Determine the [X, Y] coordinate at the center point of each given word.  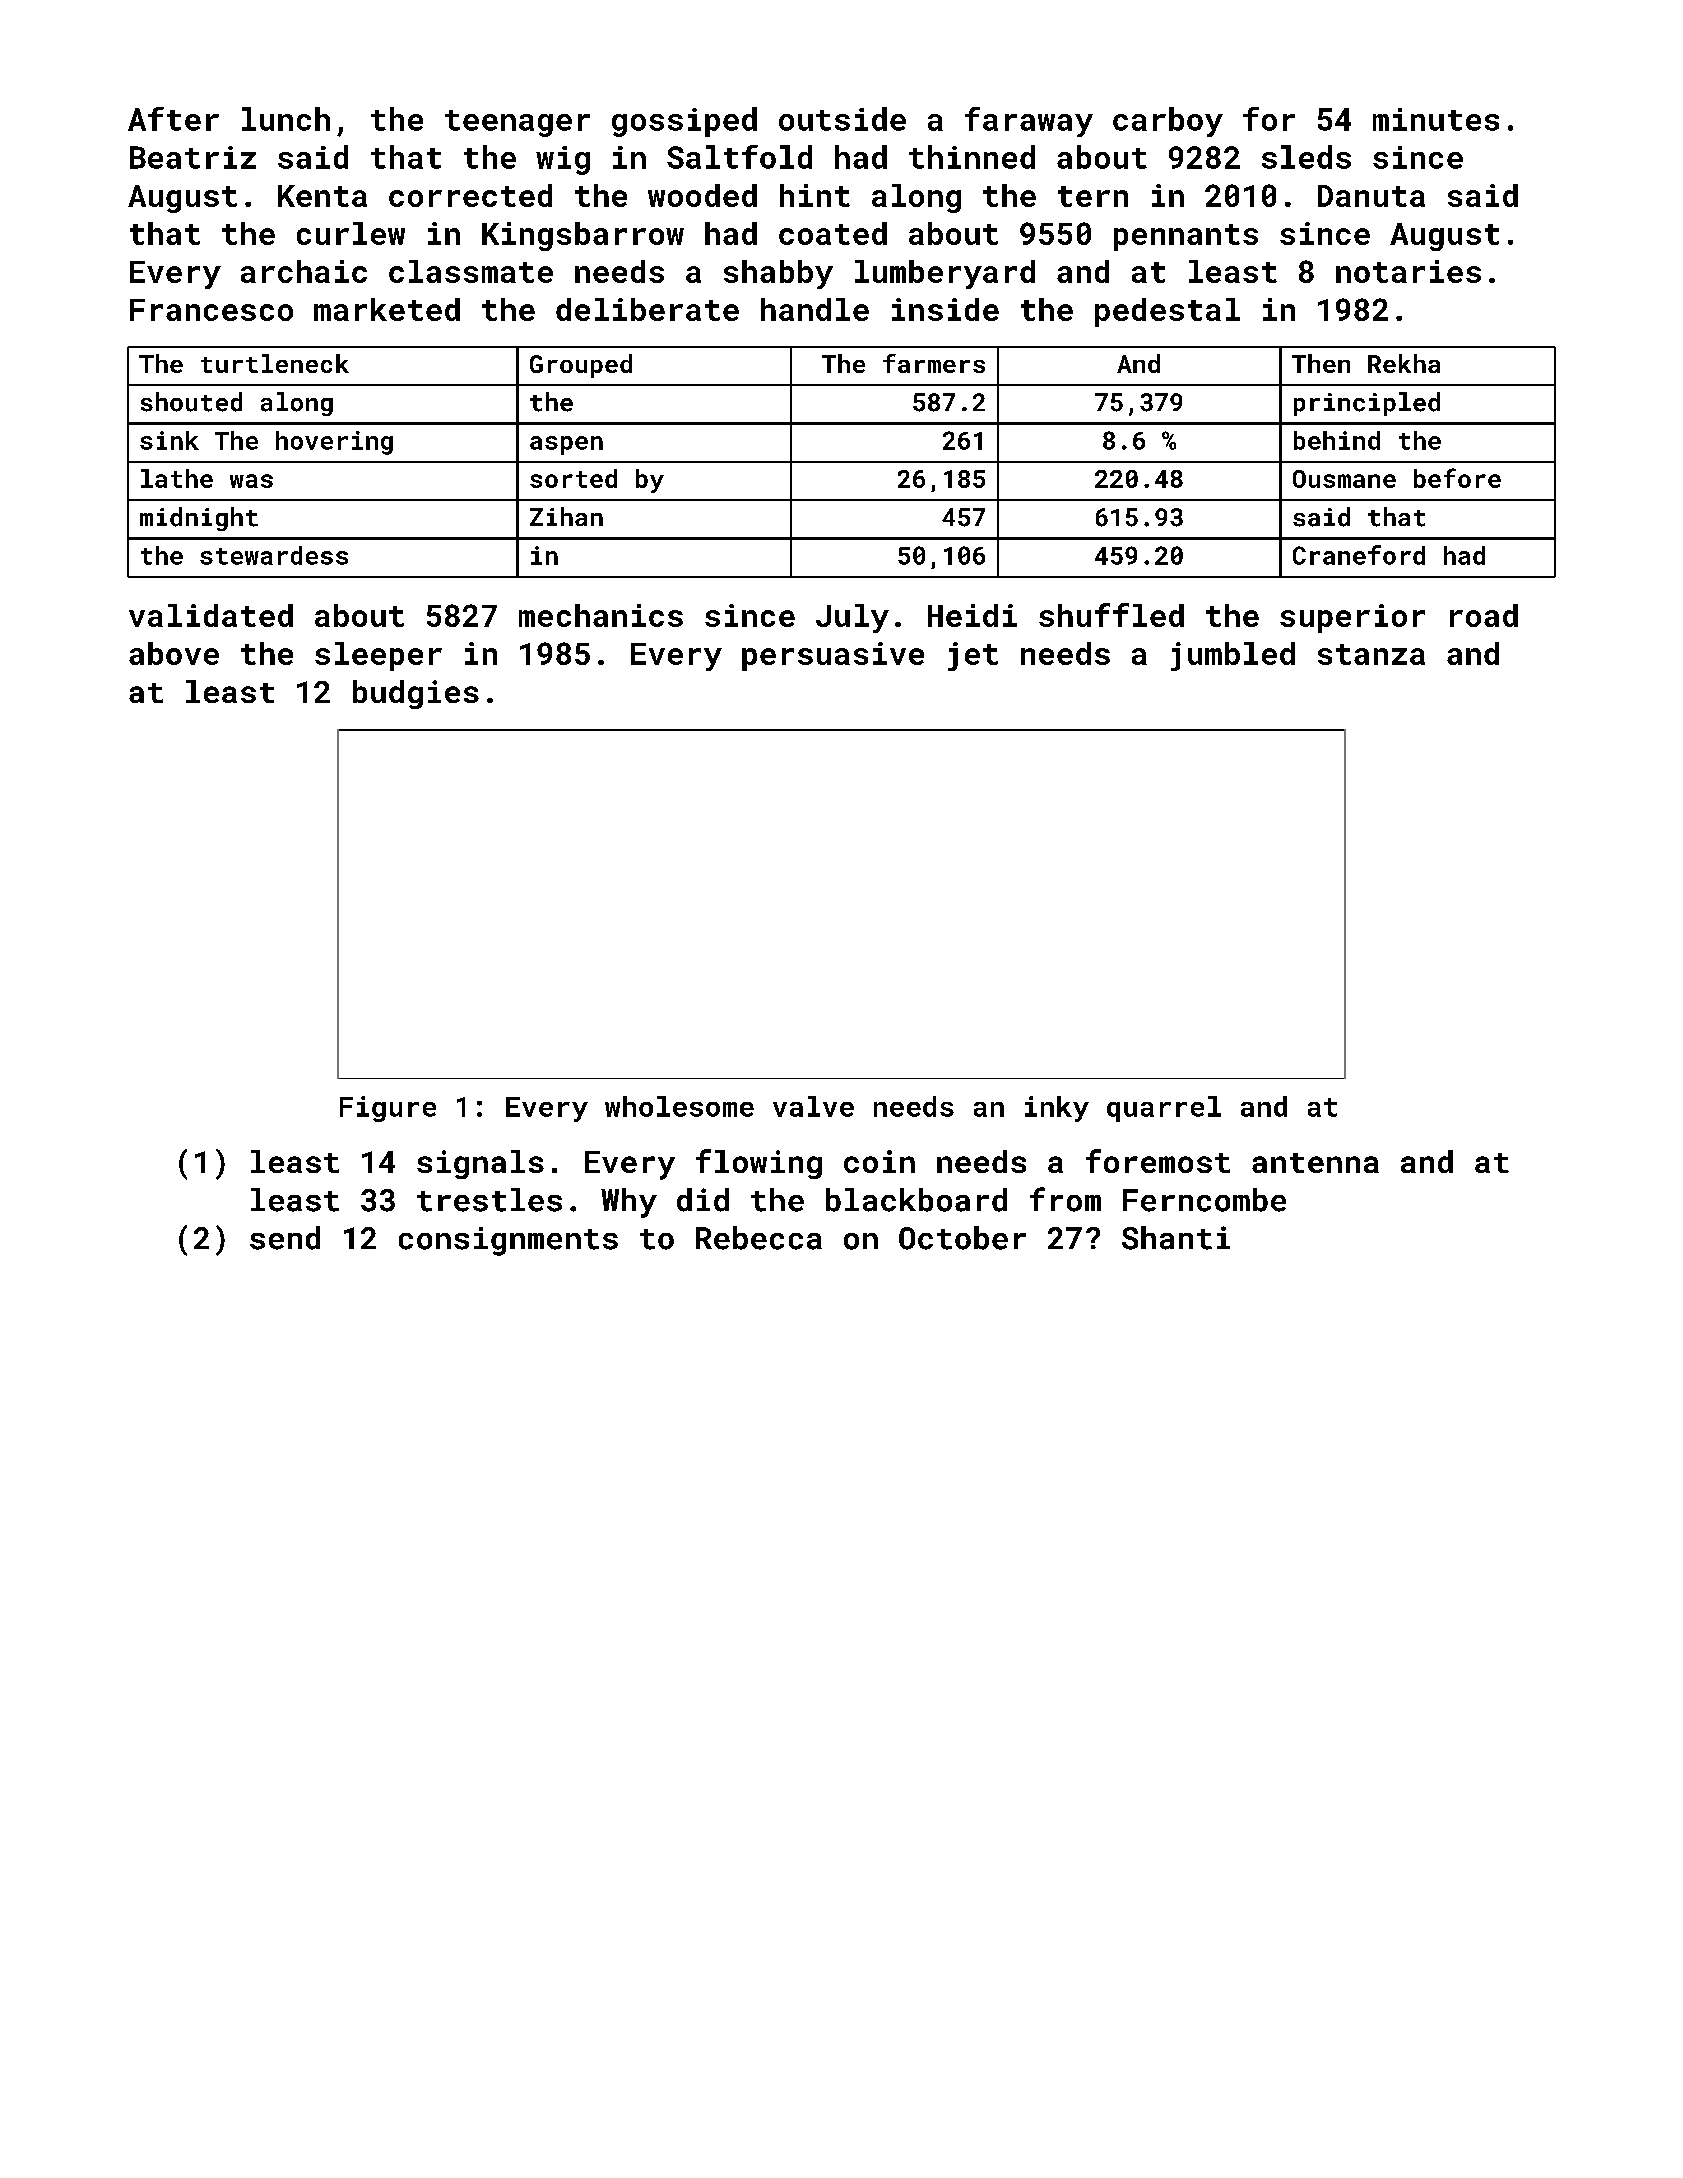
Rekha [1404, 363]
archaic [304, 271]
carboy [1168, 122]
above [174, 653]
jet [973, 656]
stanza [1371, 654]
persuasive [833, 656]
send [285, 1238]
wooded [702, 195]
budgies [416, 694]
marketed [387, 309]
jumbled [1233, 656]
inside [945, 309]
